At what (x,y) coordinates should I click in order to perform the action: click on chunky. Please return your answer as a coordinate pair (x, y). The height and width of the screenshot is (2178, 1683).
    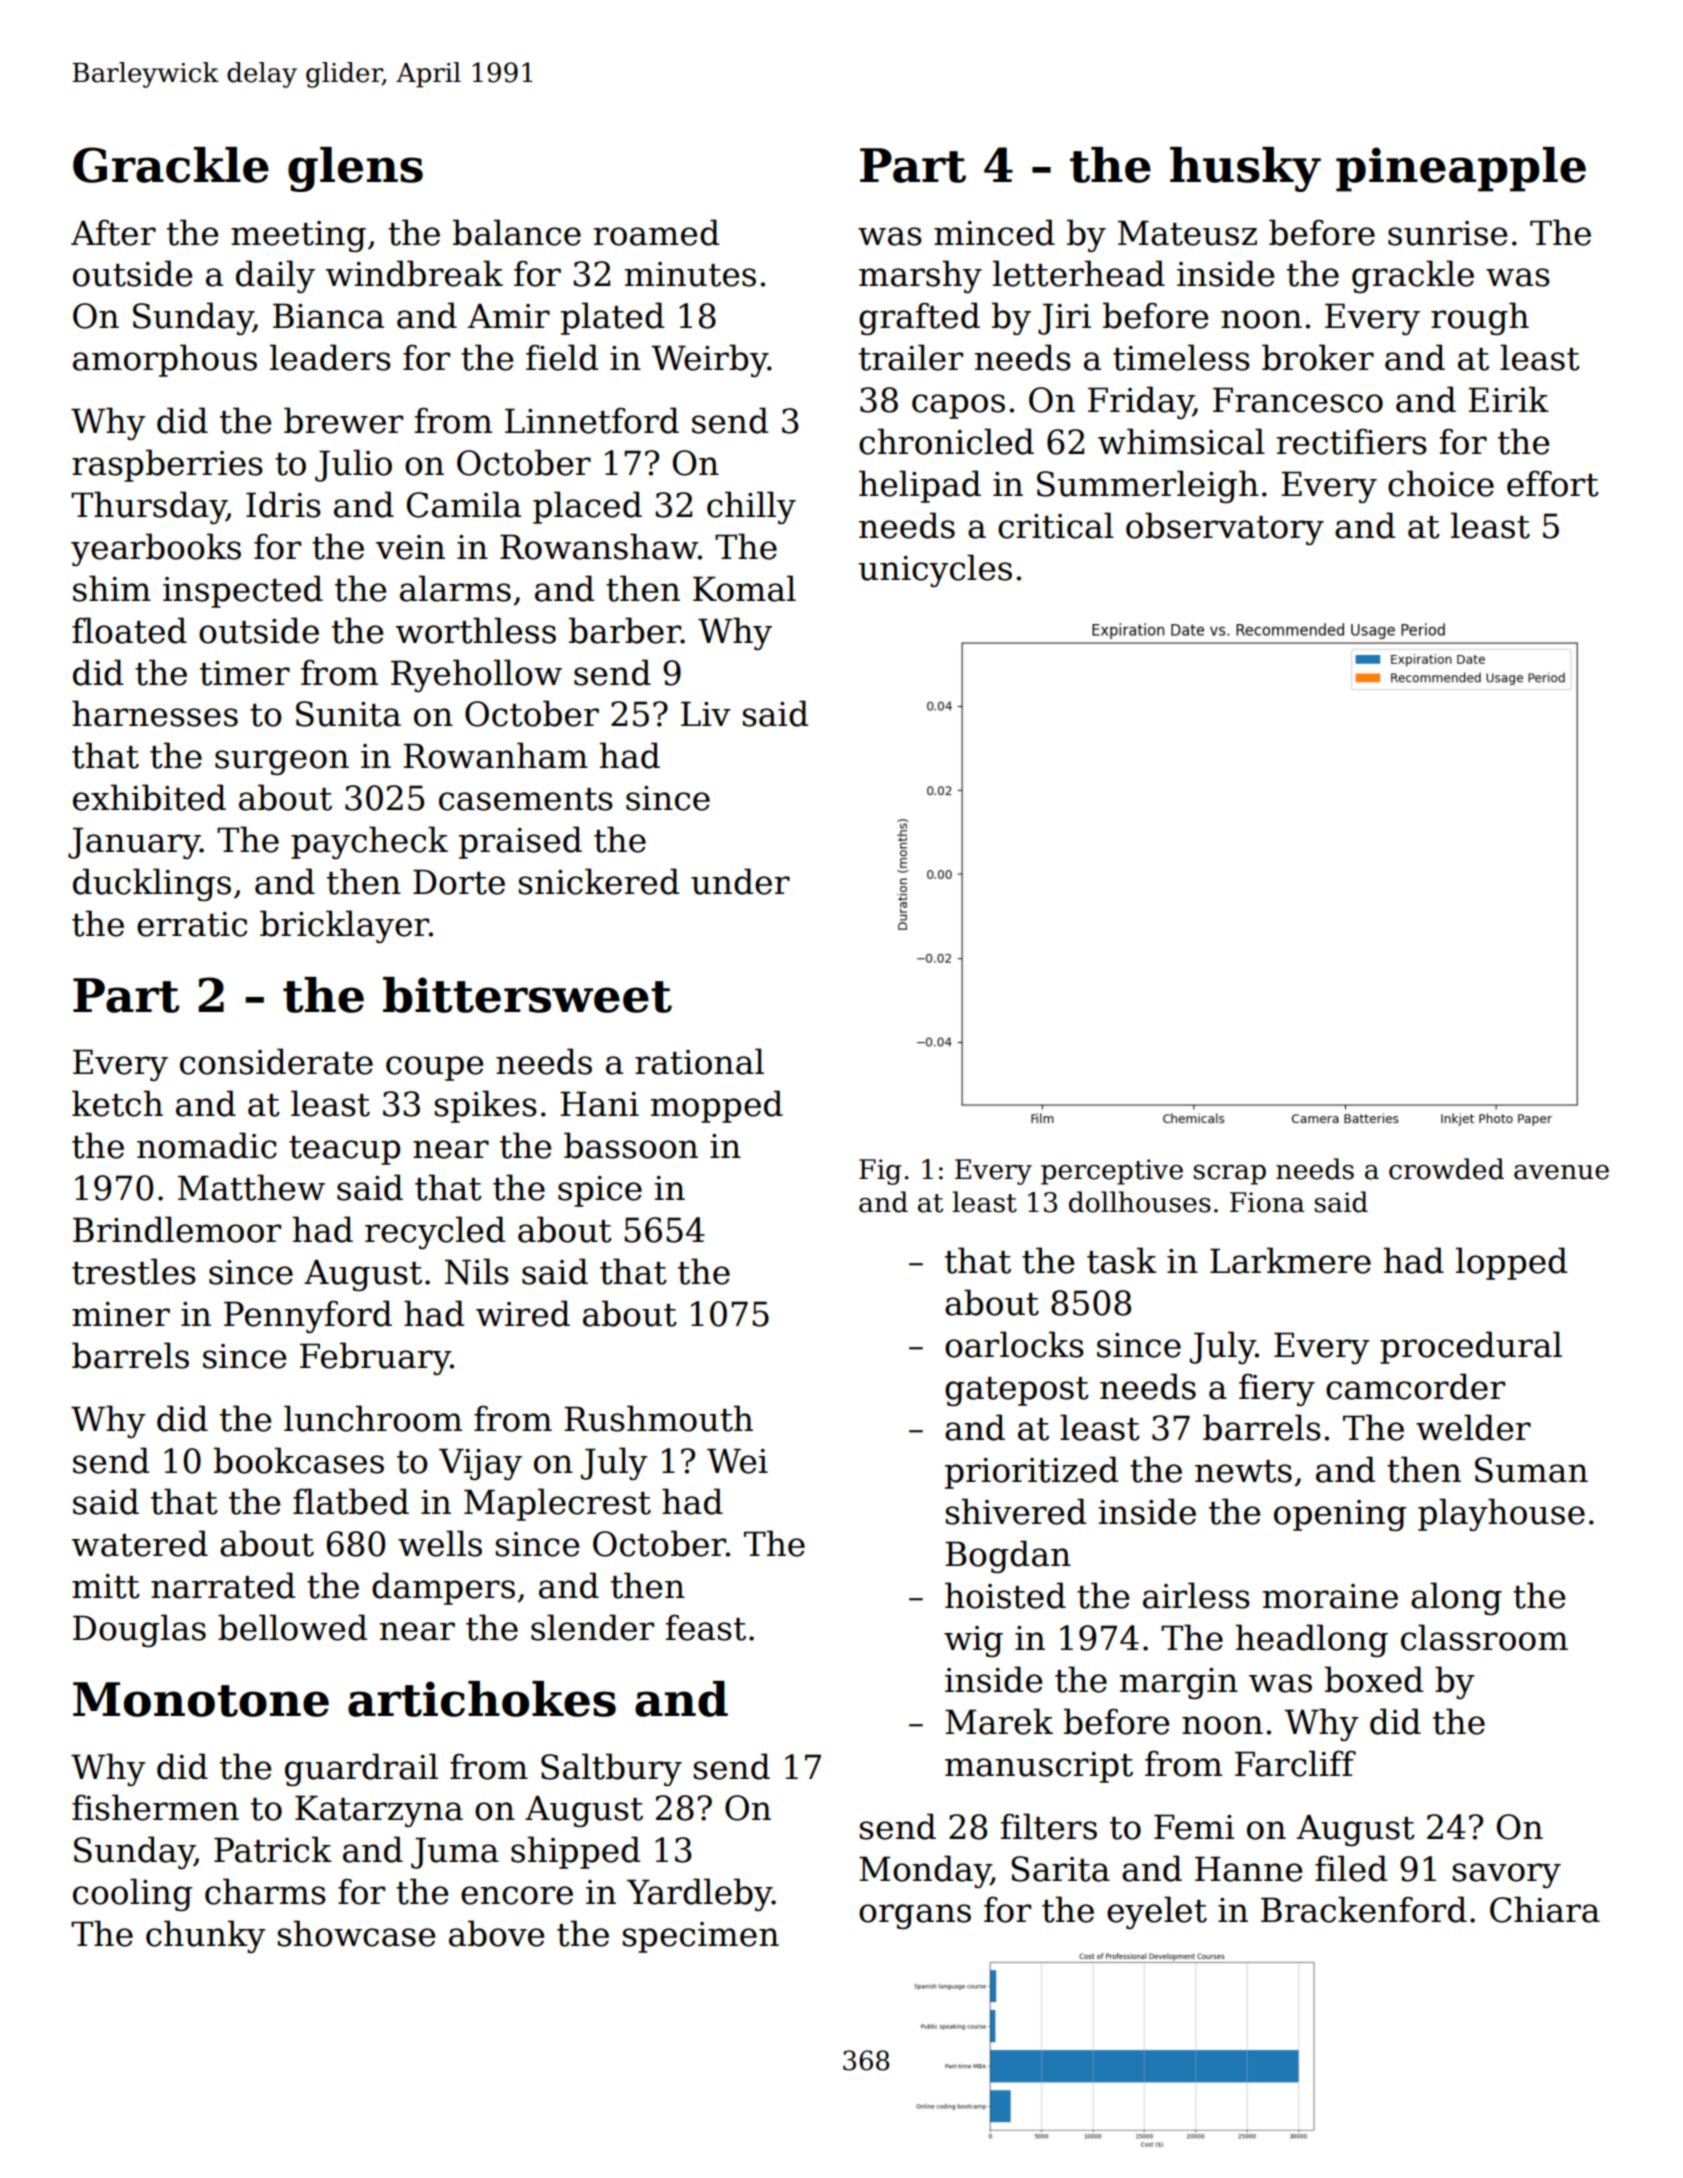
    Looking at the image, I should click on (206, 1936).
